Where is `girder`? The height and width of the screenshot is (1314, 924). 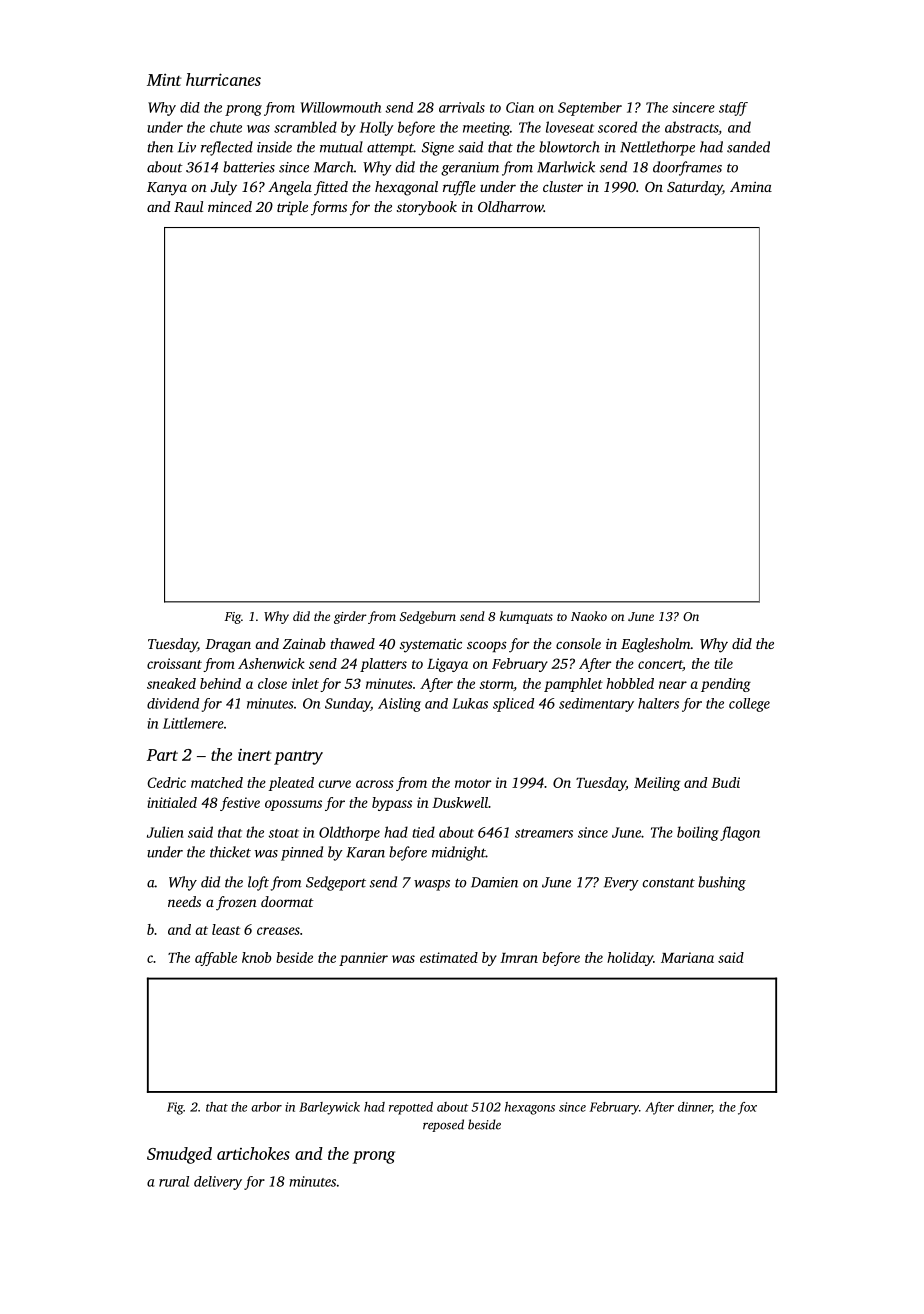 girder is located at coordinates (350, 617).
